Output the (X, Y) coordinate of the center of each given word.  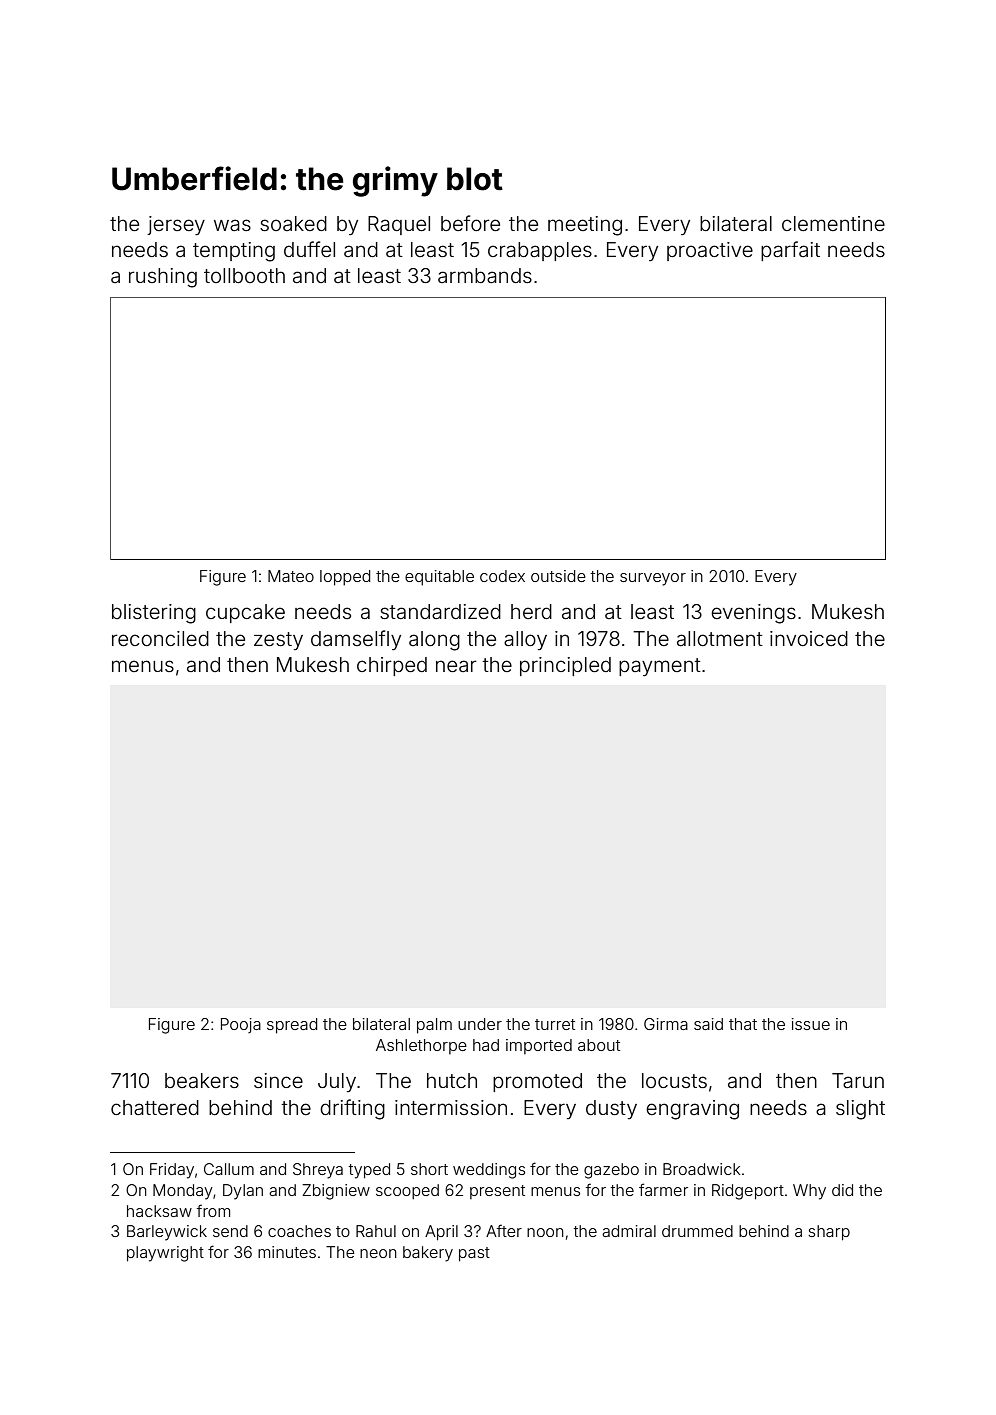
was (232, 225)
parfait (790, 251)
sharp (829, 1233)
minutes (287, 1252)
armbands (485, 275)
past (474, 1254)
